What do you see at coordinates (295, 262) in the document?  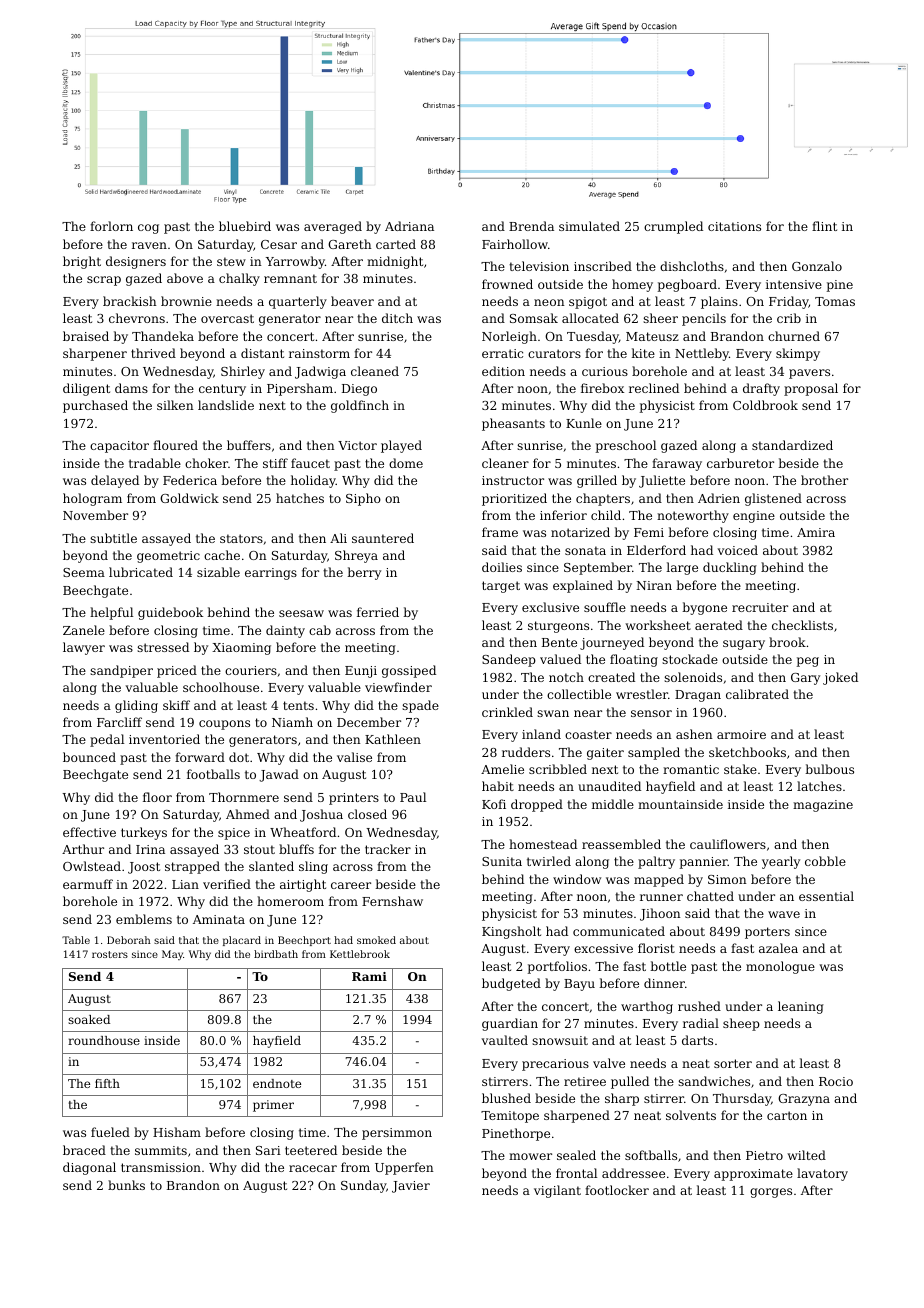 I see `Yarrowby` at bounding box center [295, 262].
